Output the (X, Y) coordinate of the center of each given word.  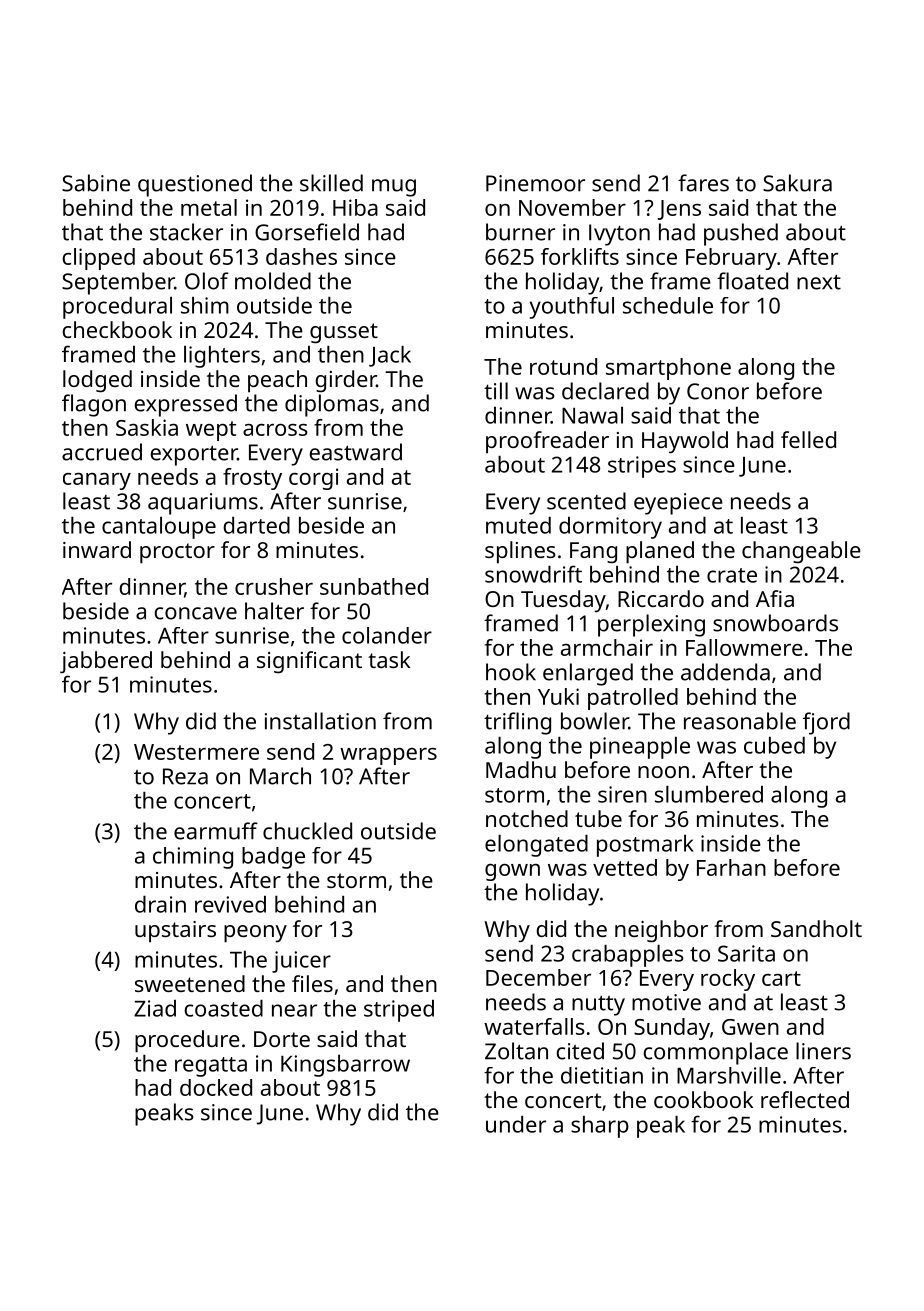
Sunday (672, 1029)
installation (320, 721)
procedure (187, 1041)
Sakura (797, 183)
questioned (195, 185)
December (538, 977)
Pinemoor (535, 183)
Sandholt (816, 928)
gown (512, 872)
